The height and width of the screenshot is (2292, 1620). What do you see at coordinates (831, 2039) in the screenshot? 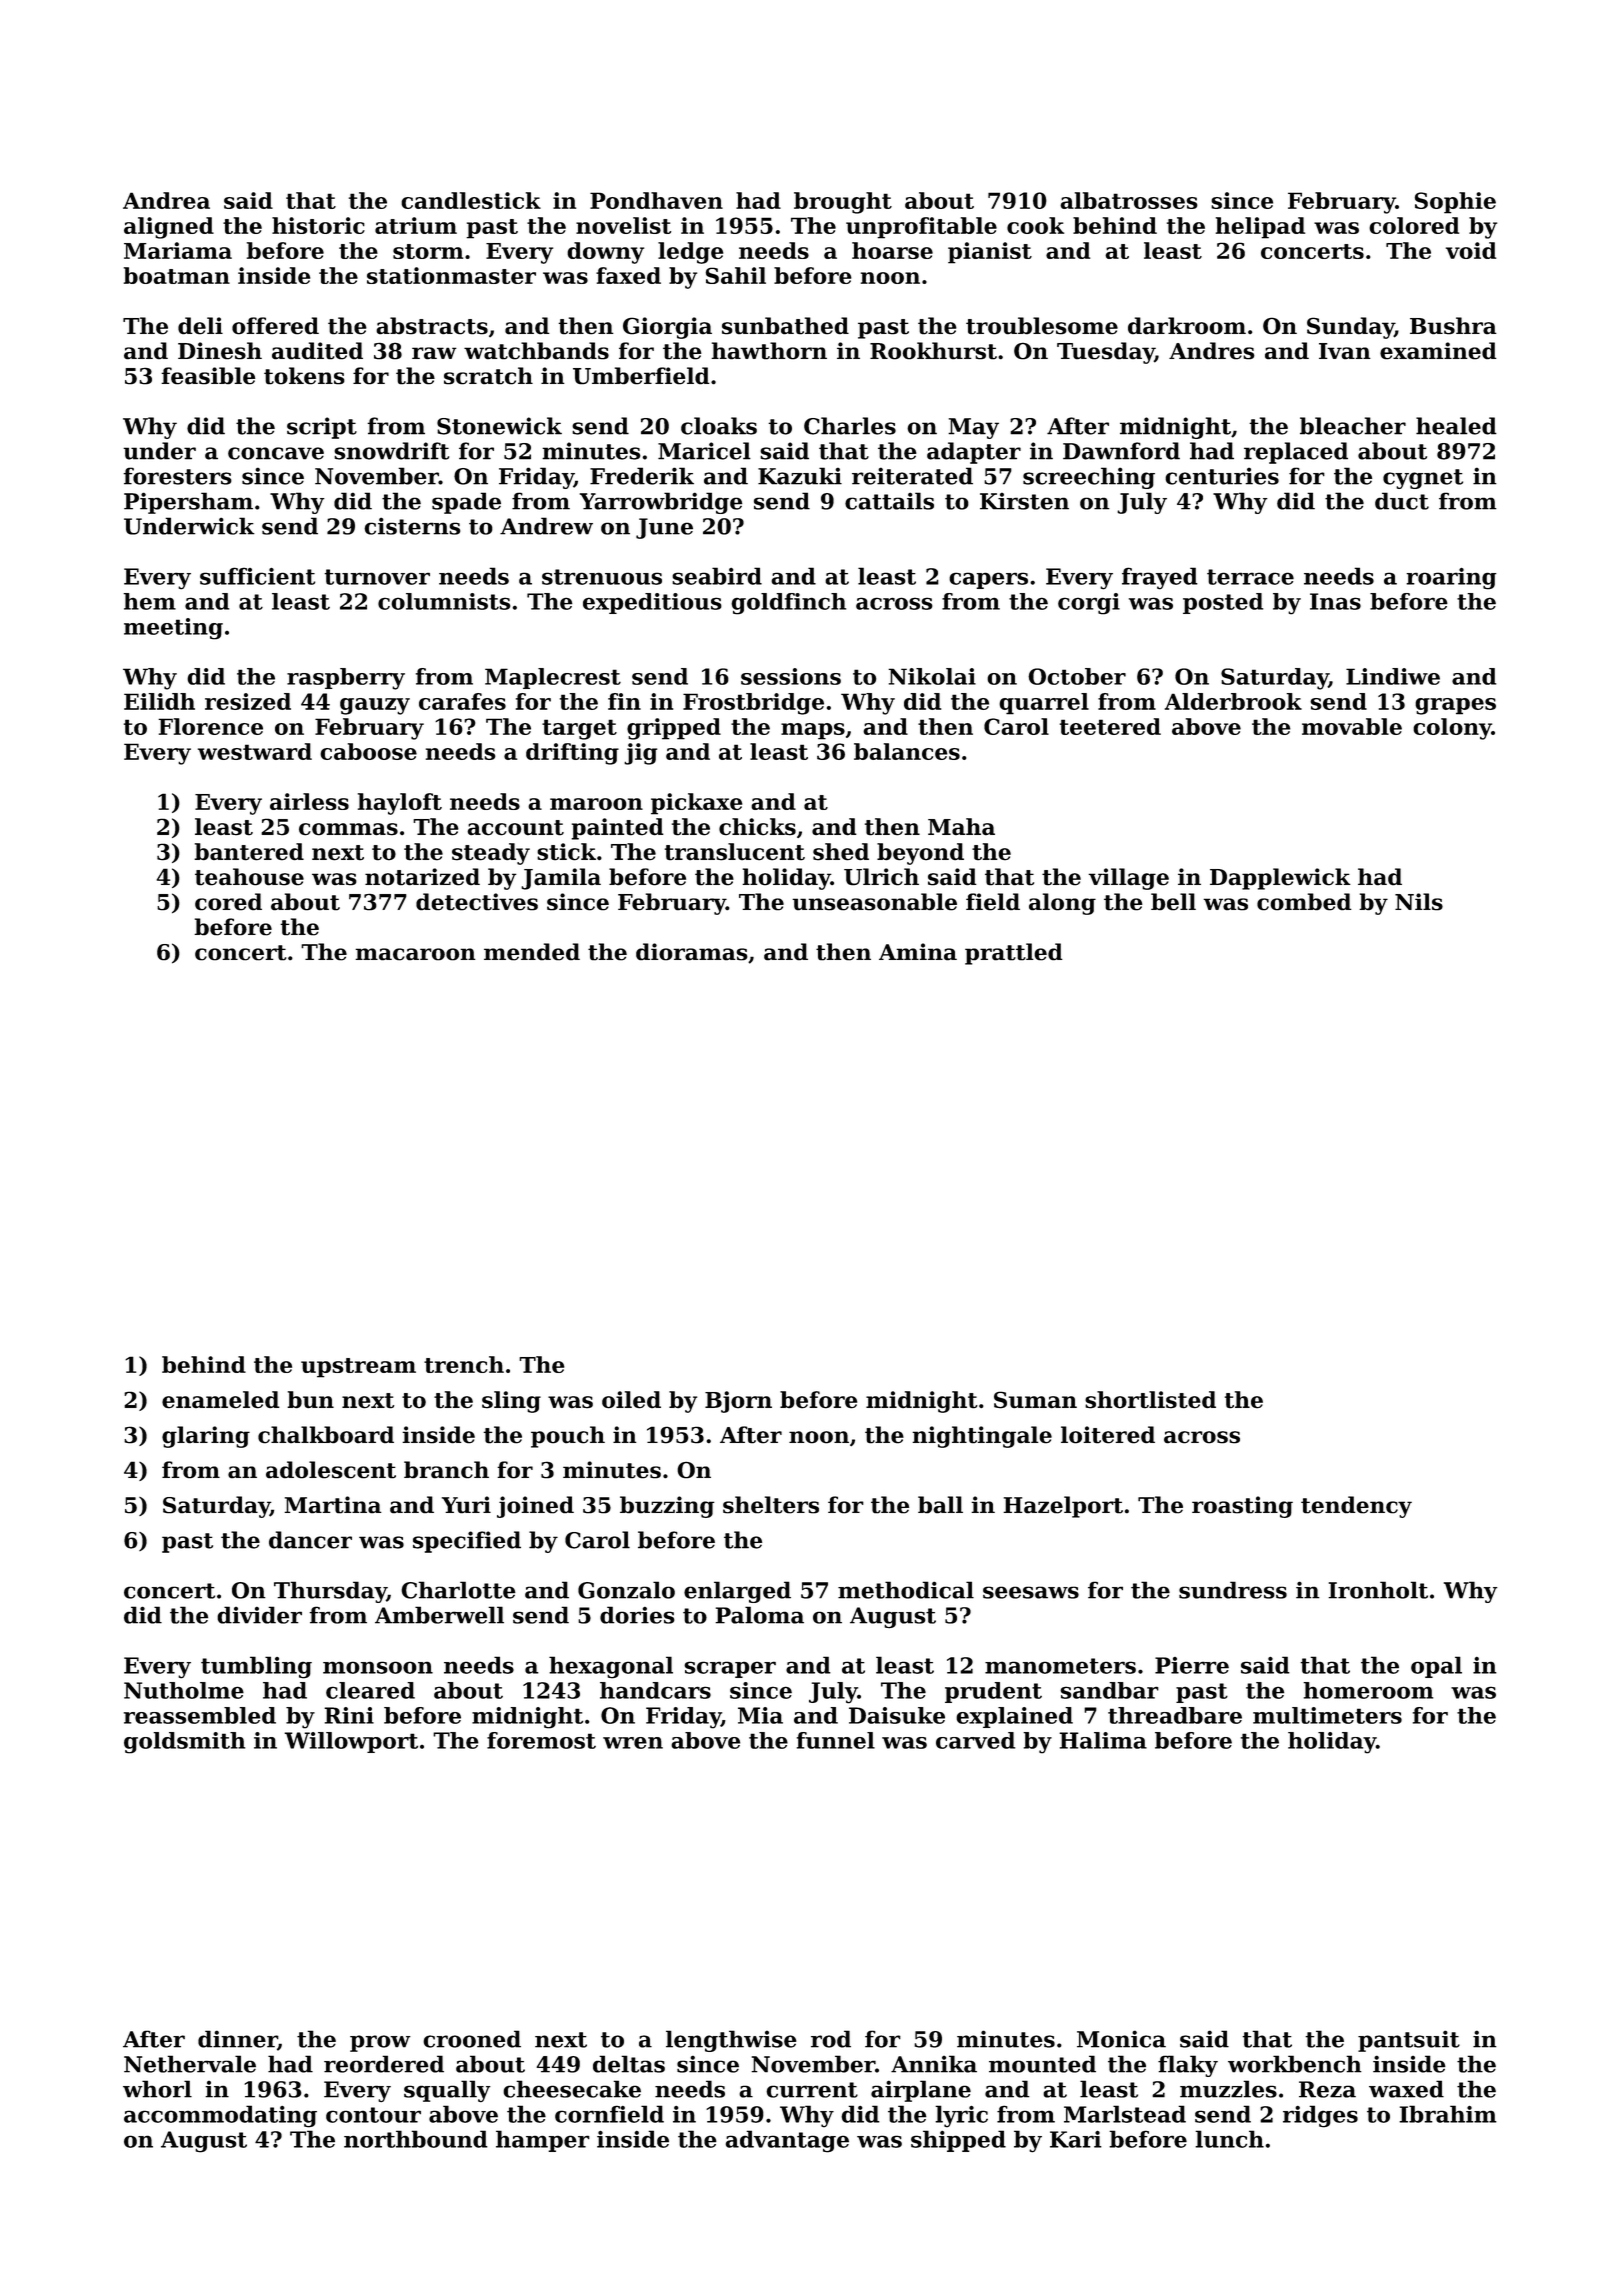
I see `rod` at bounding box center [831, 2039].
